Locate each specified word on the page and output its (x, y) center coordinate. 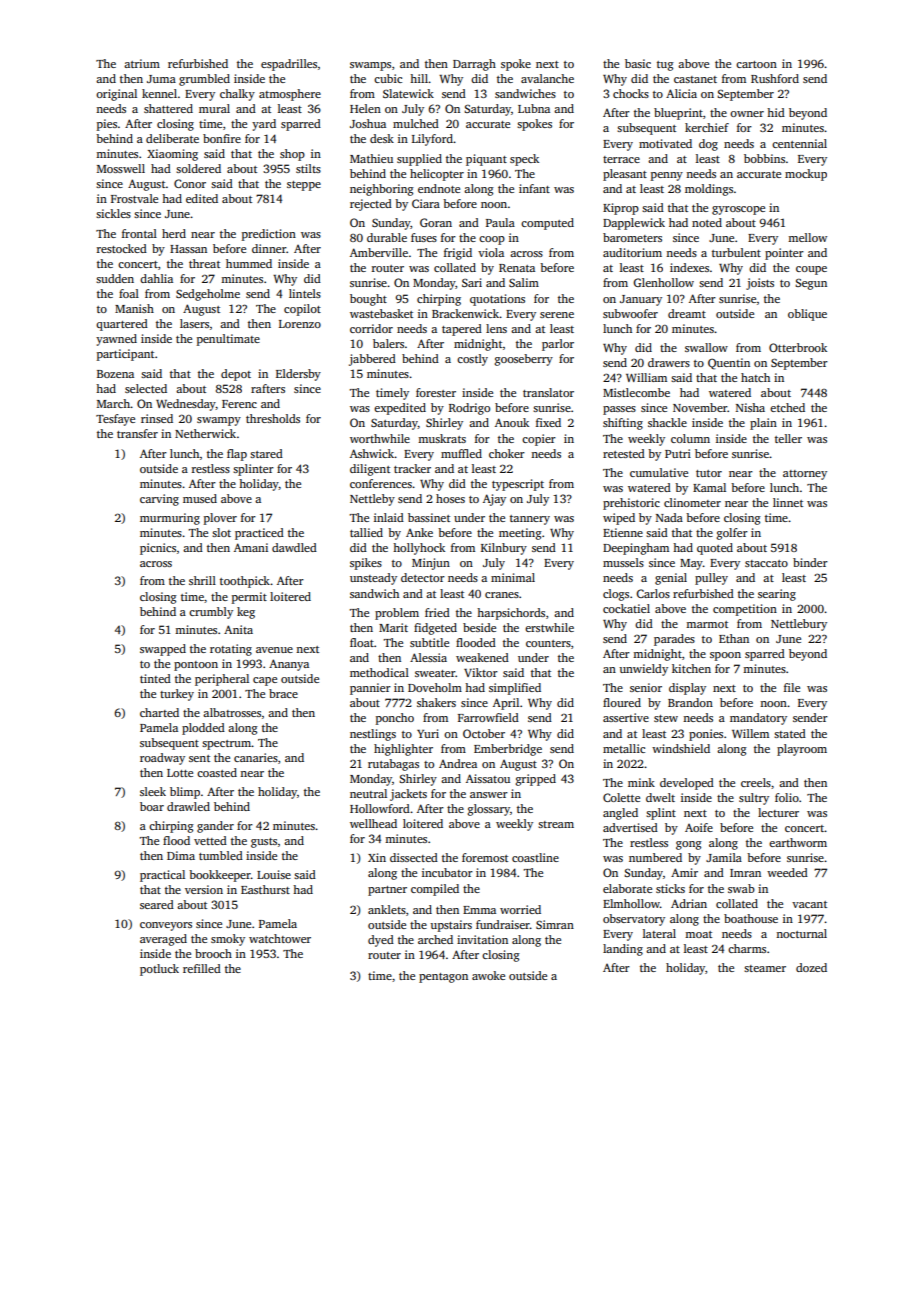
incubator (447, 872)
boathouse (751, 918)
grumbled (204, 80)
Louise (274, 874)
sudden (115, 278)
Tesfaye (115, 420)
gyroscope (738, 210)
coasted (217, 772)
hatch (755, 377)
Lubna (534, 108)
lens (496, 328)
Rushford (775, 78)
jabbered (372, 360)
